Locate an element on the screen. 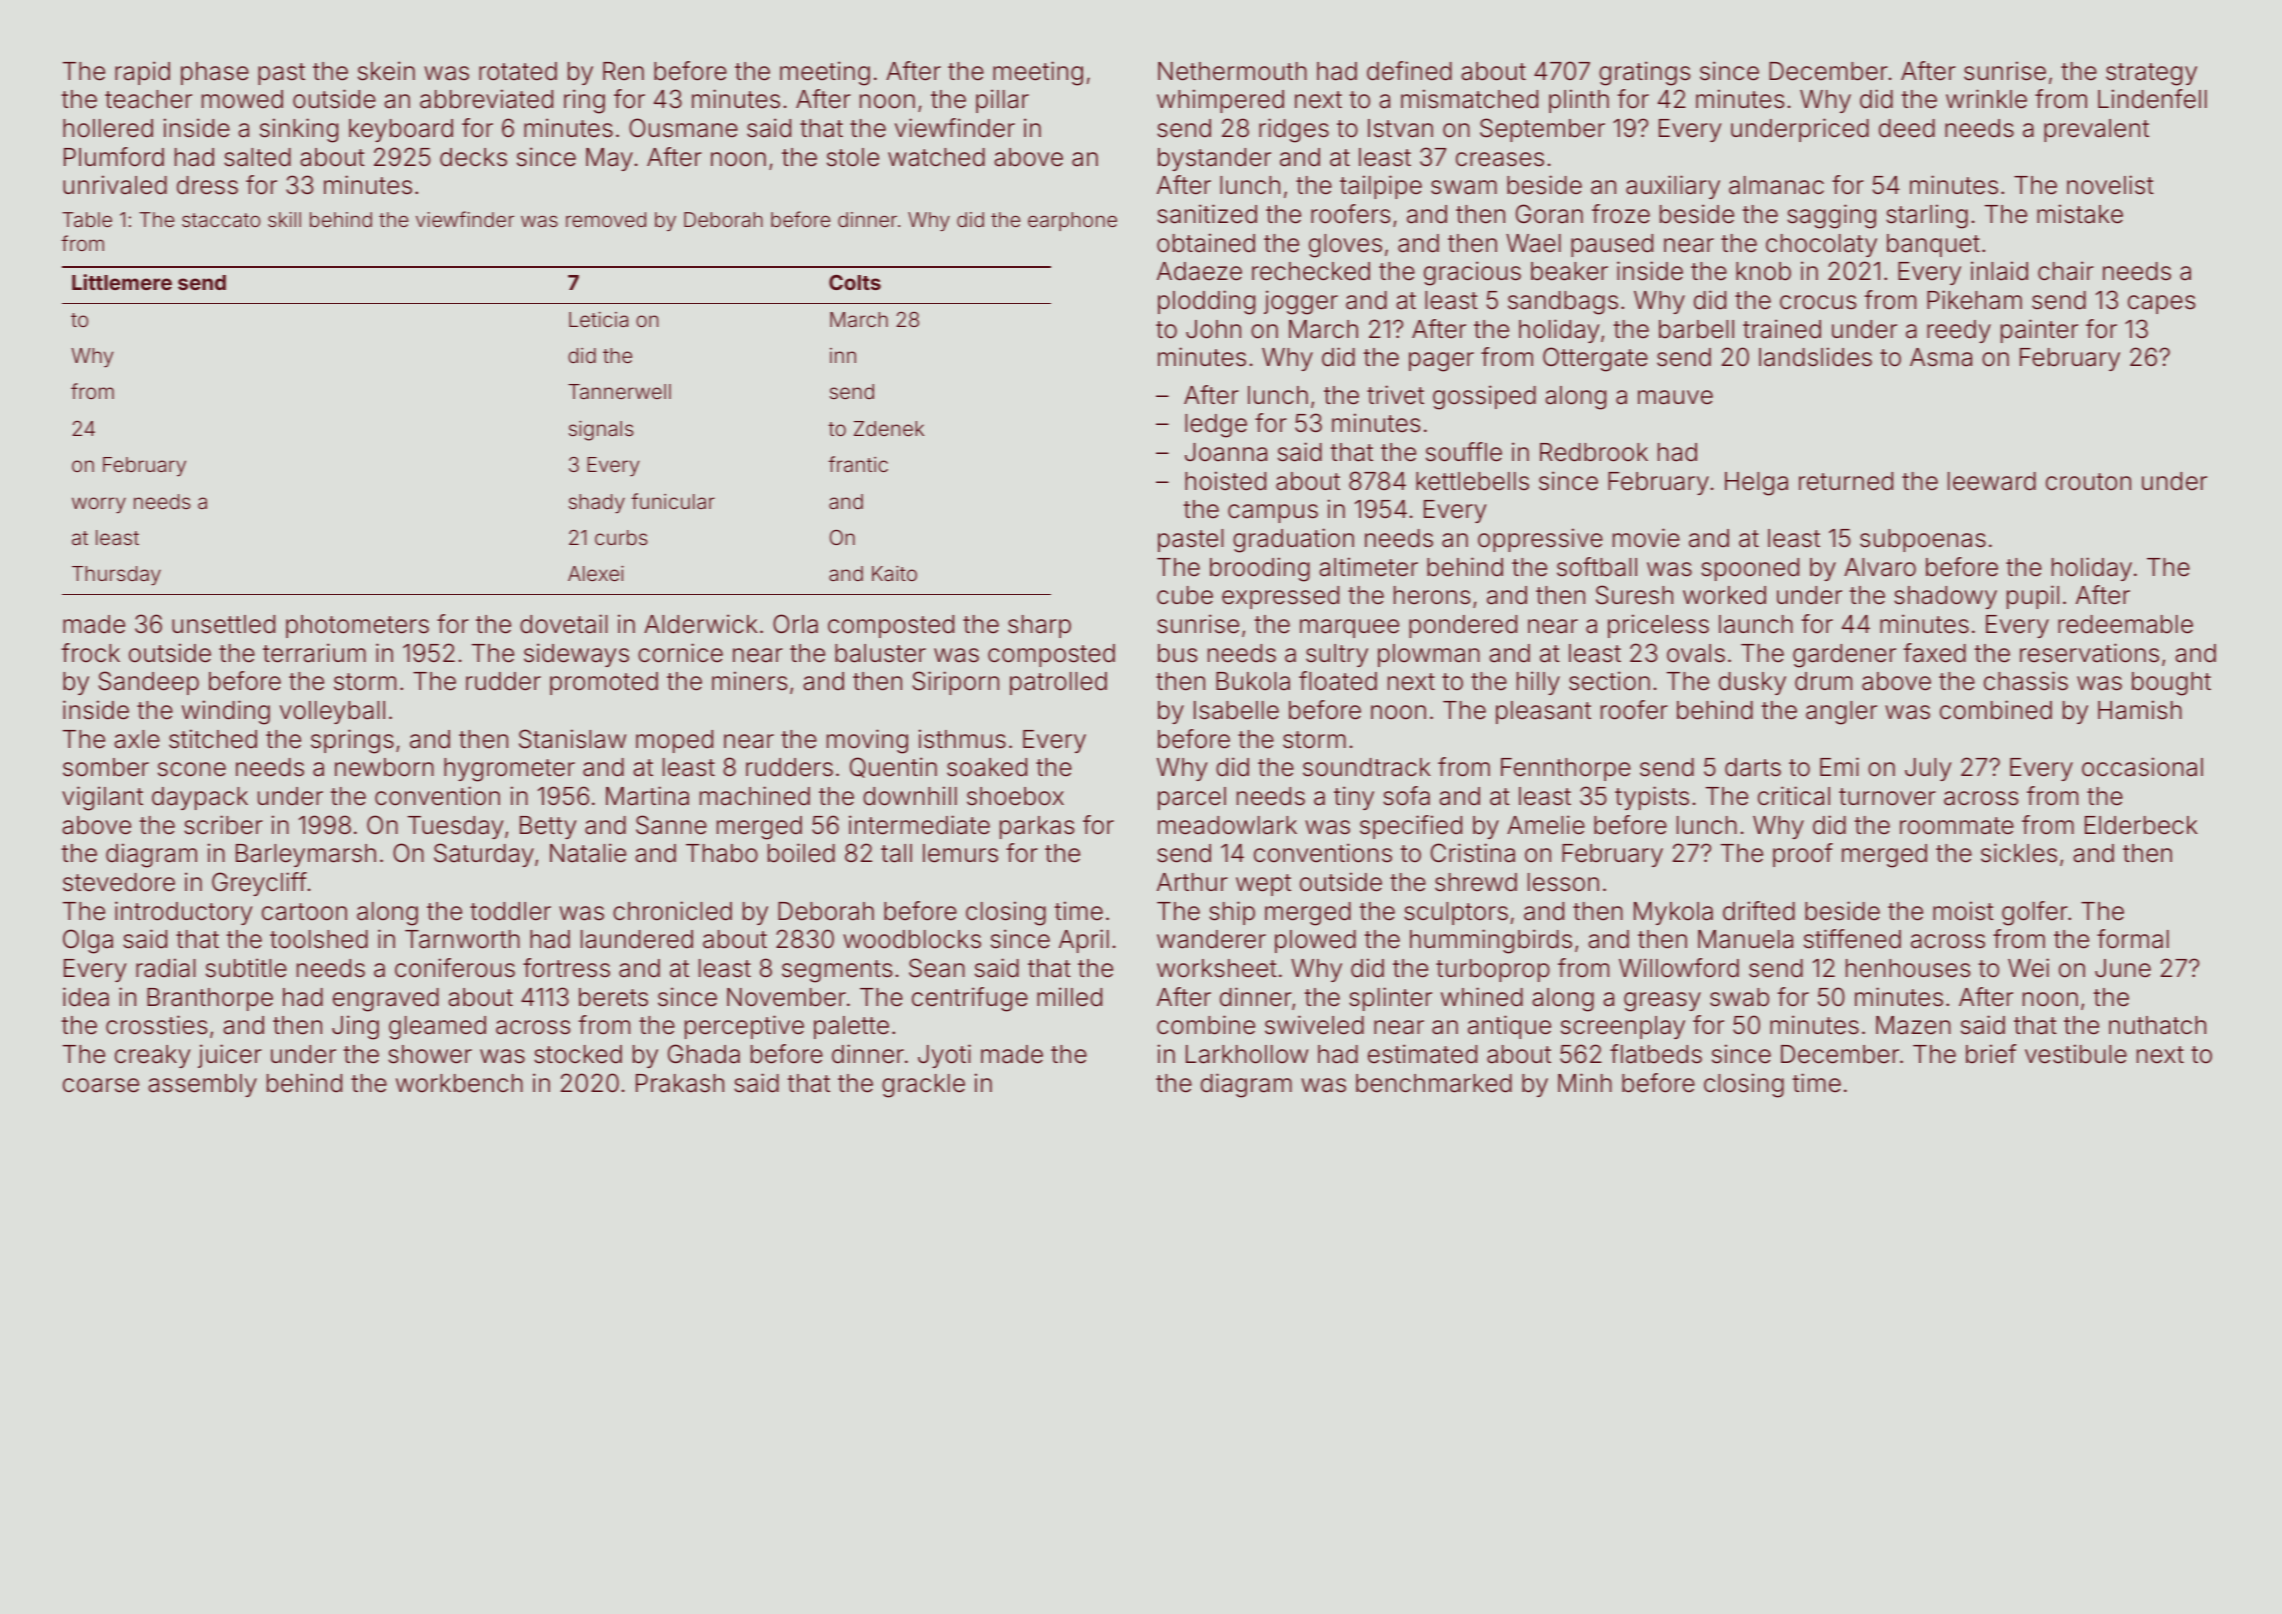  skill is located at coordinates (284, 219).
